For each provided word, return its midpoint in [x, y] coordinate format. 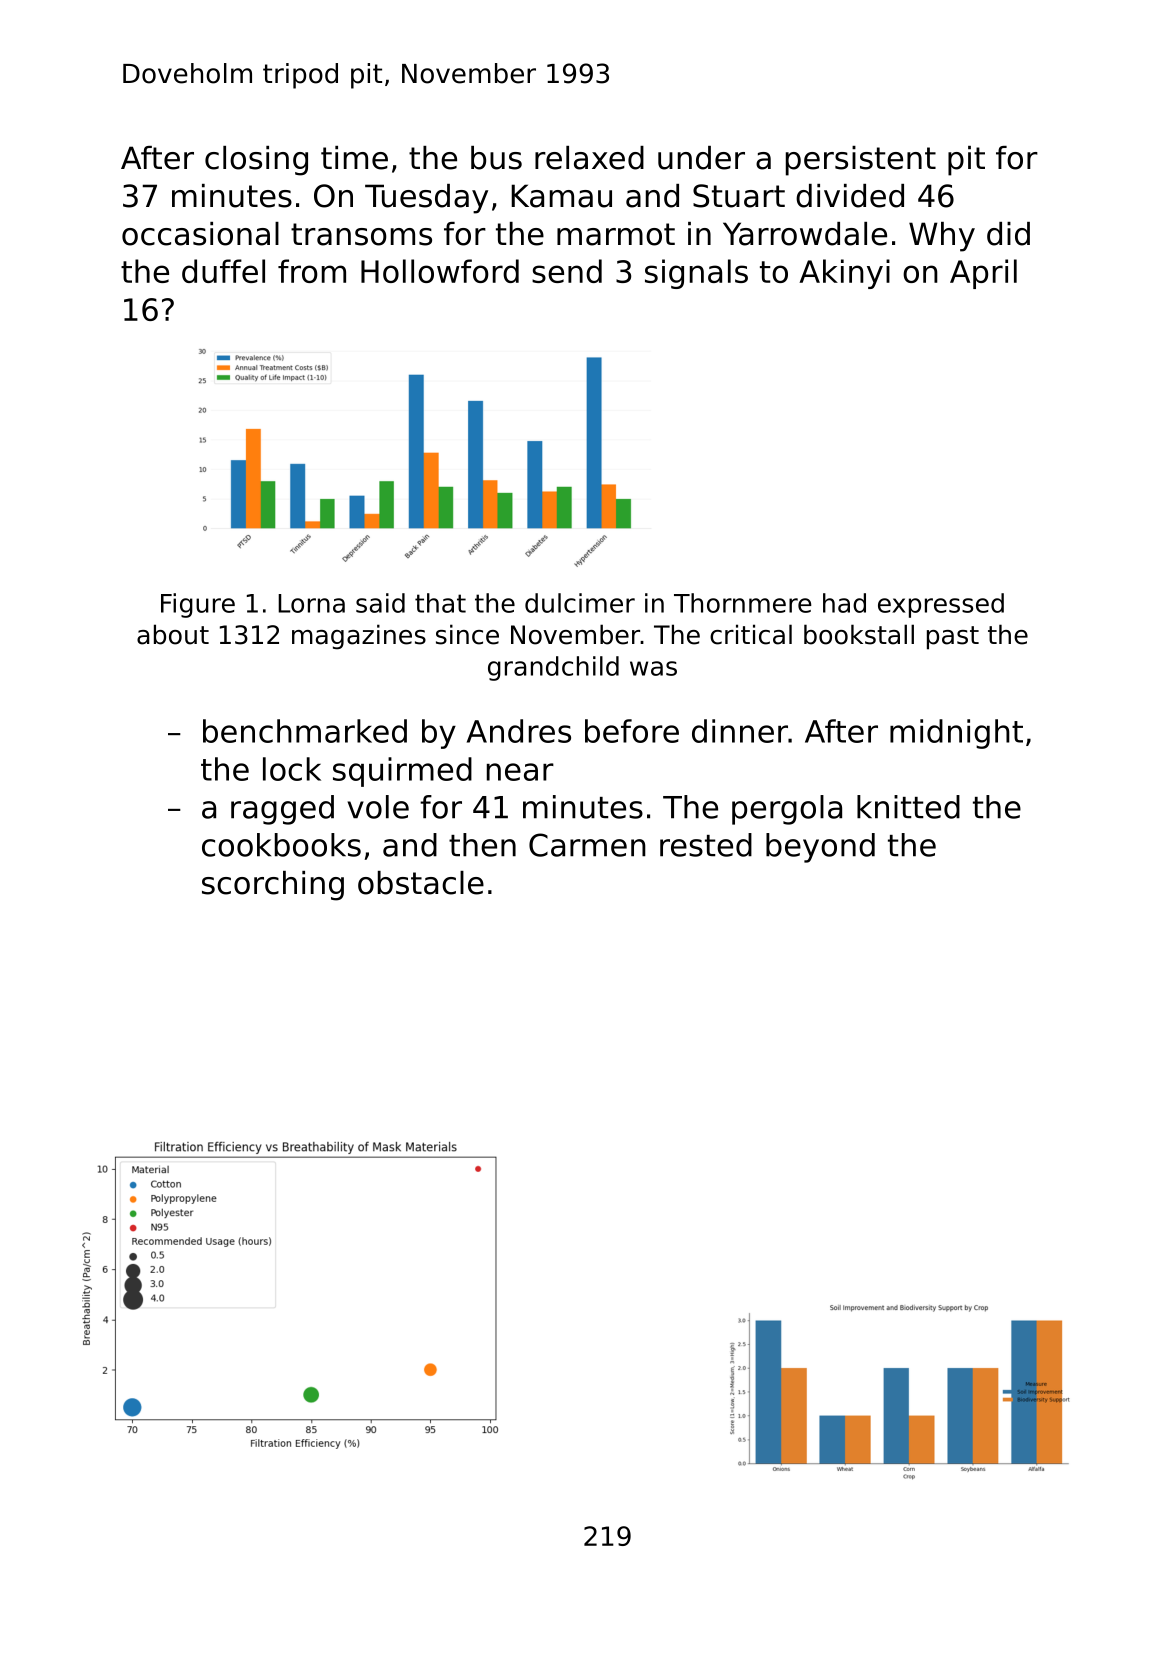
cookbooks [281, 845]
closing [256, 161]
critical [751, 634]
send [567, 271]
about [173, 634]
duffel [223, 271]
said [380, 603]
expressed [941, 605]
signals [696, 274]
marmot [616, 234]
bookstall [859, 634]
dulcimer [580, 603]
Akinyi [844, 274]
